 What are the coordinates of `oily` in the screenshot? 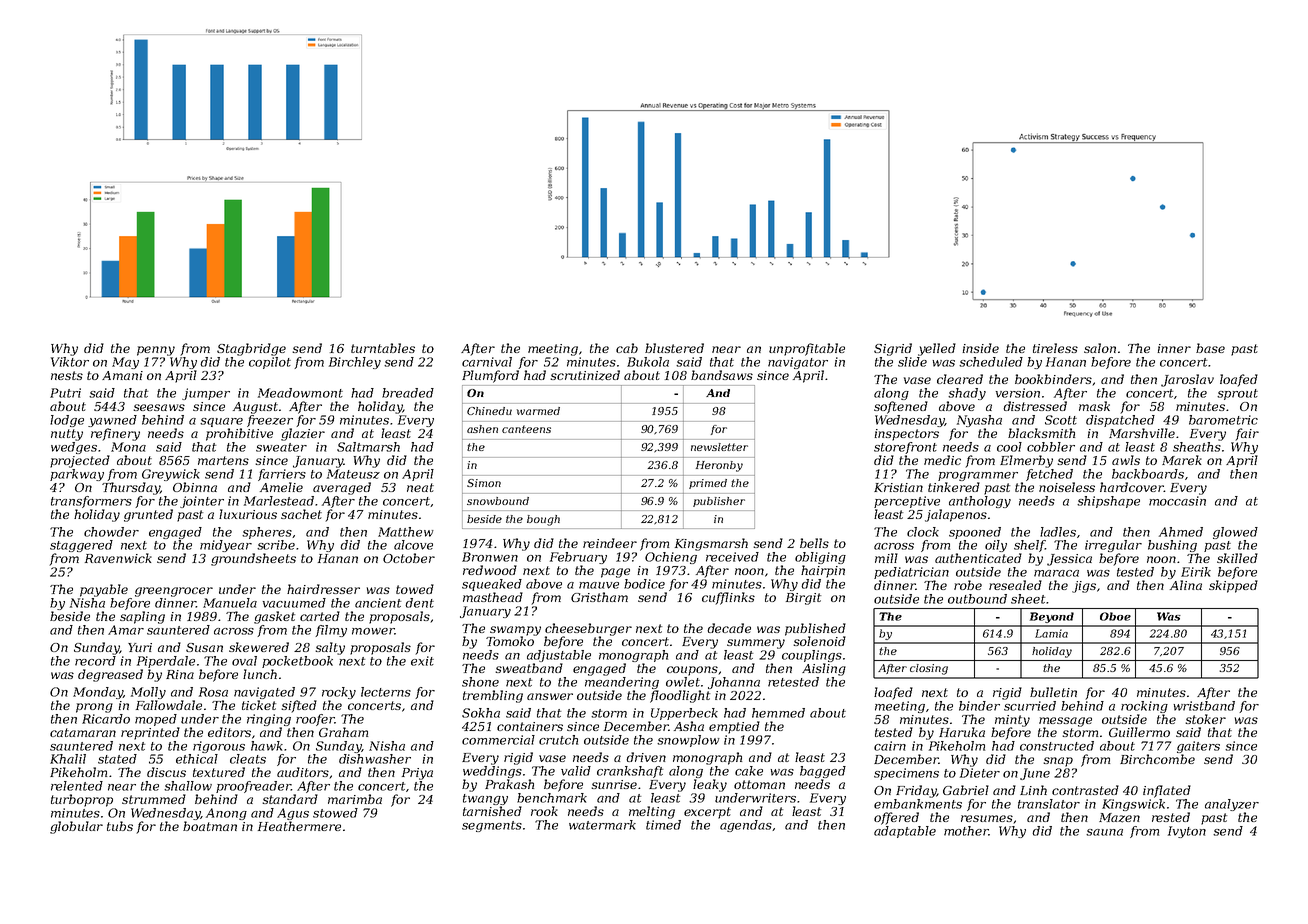 It's located at (996, 546).
